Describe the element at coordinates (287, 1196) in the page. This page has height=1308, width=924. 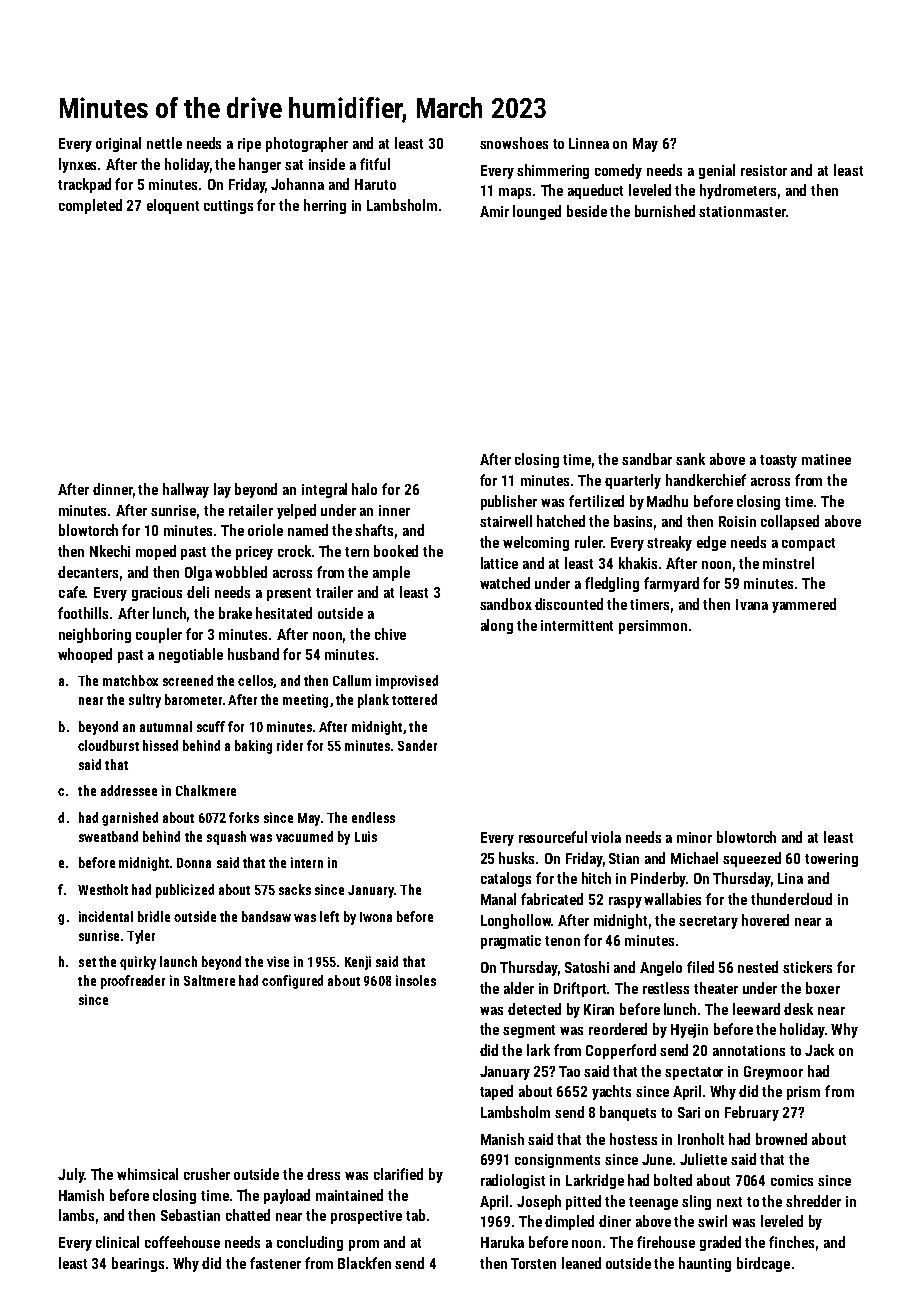
I see `payload` at that location.
